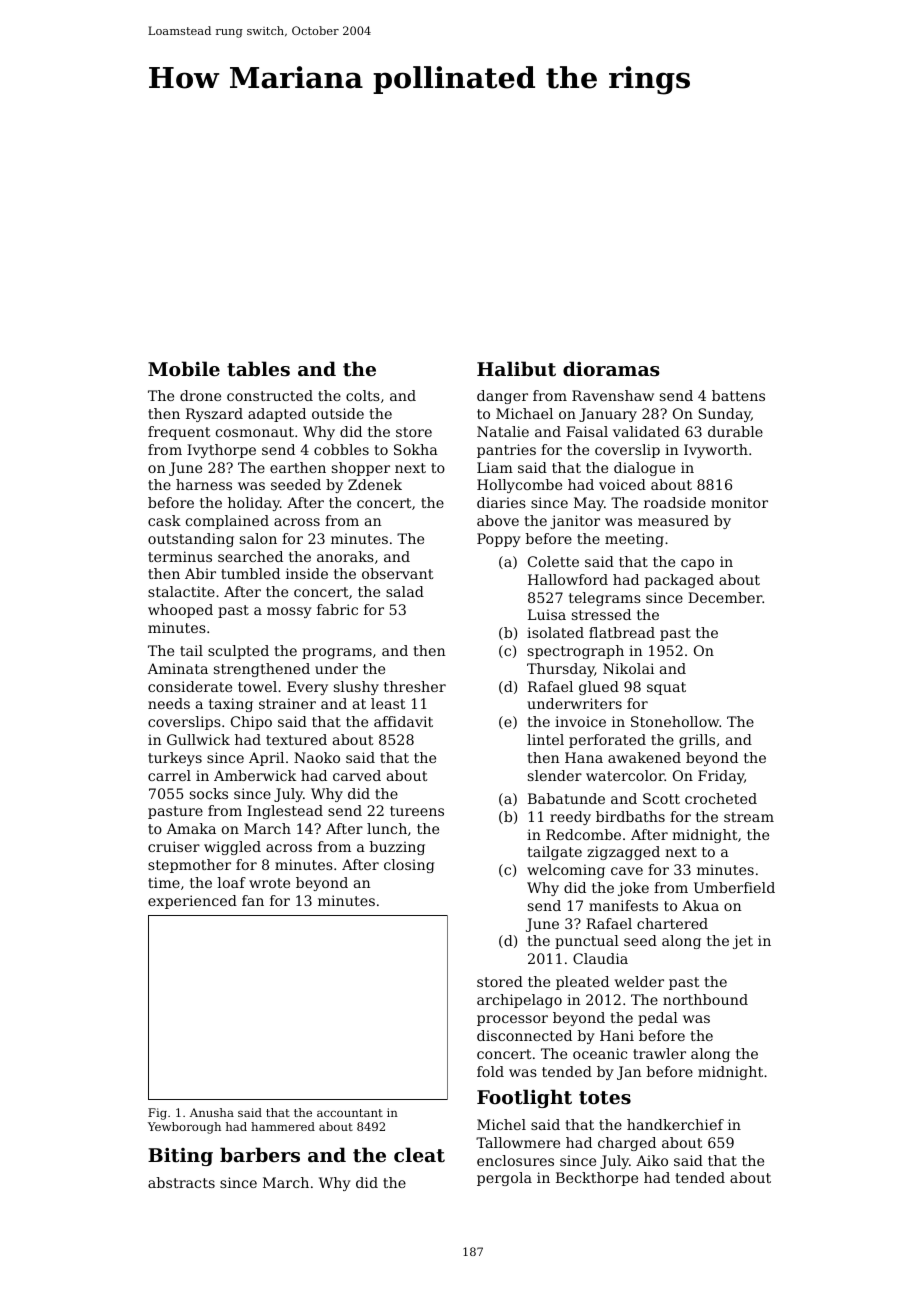 The height and width of the document is (1314, 924). What do you see at coordinates (611, 369) in the document?
I see `dioramas` at bounding box center [611, 369].
